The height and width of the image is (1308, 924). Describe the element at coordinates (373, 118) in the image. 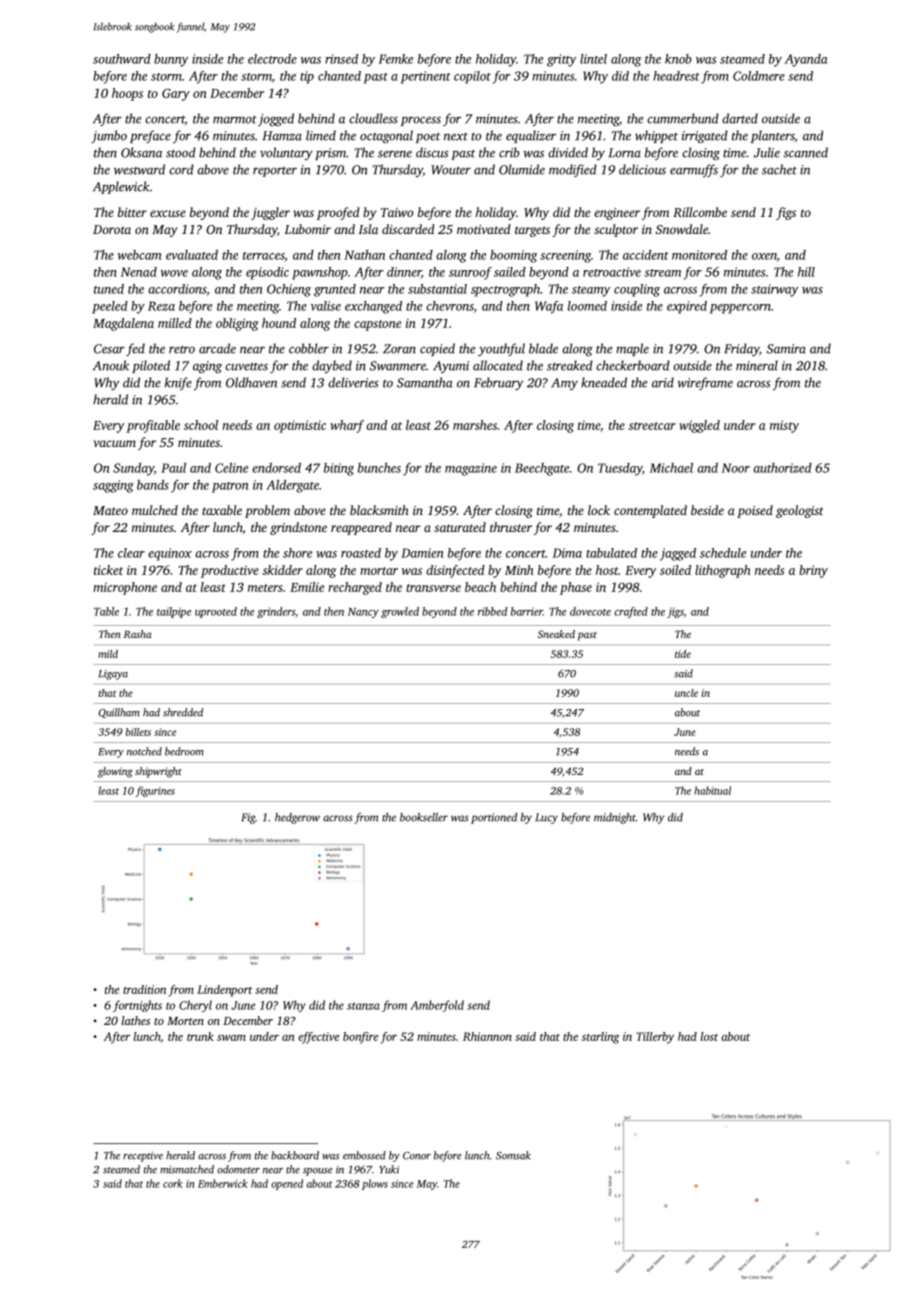

I see `cloudless` at that location.
